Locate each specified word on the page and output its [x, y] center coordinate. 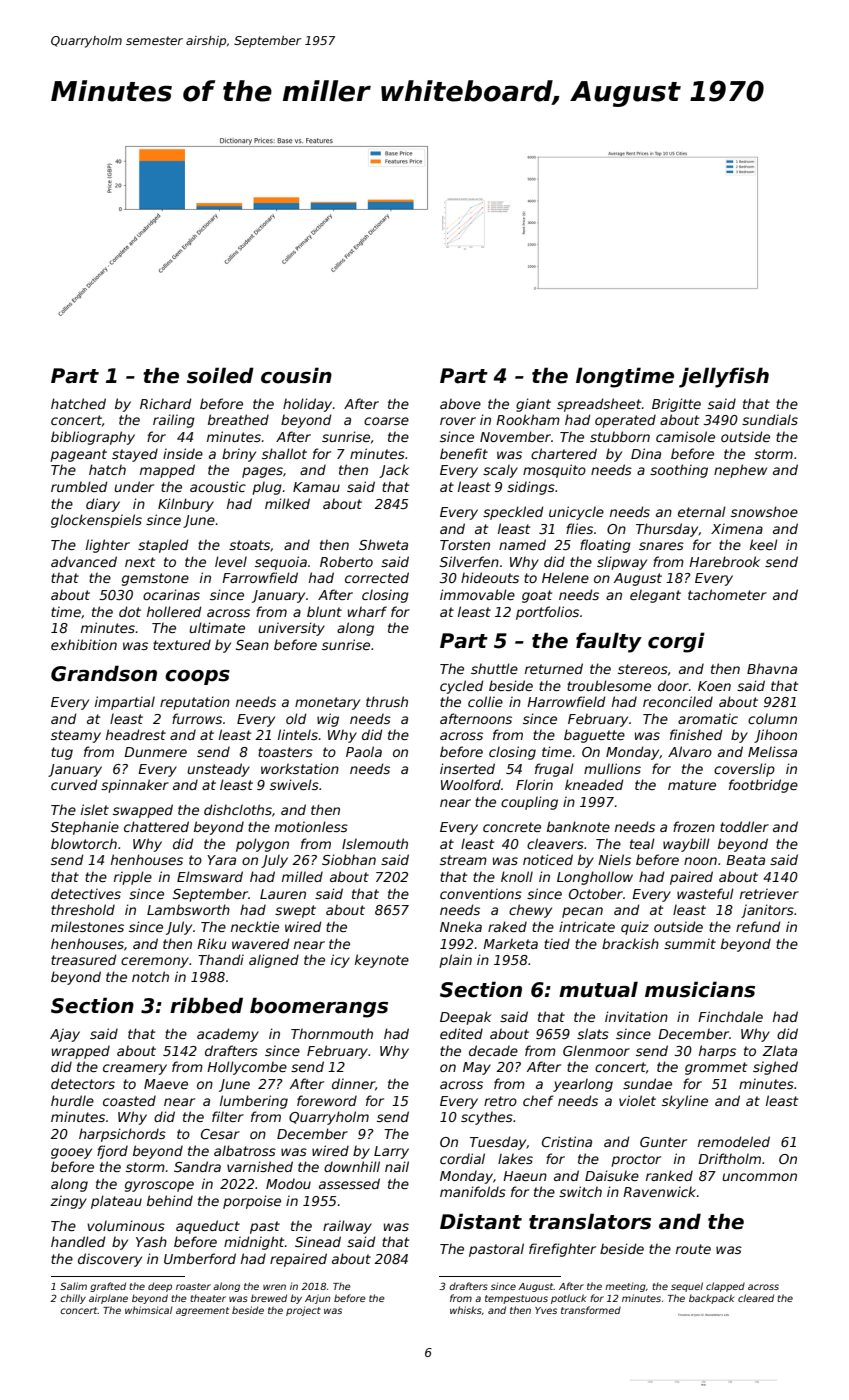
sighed [775, 1068]
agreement [202, 1311]
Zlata [779, 1050]
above [460, 403]
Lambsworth [188, 909]
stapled [163, 546]
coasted [129, 1100]
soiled [220, 375]
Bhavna [772, 668]
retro [500, 1101]
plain [455, 961]
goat [537, 596]
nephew [740, 471]
